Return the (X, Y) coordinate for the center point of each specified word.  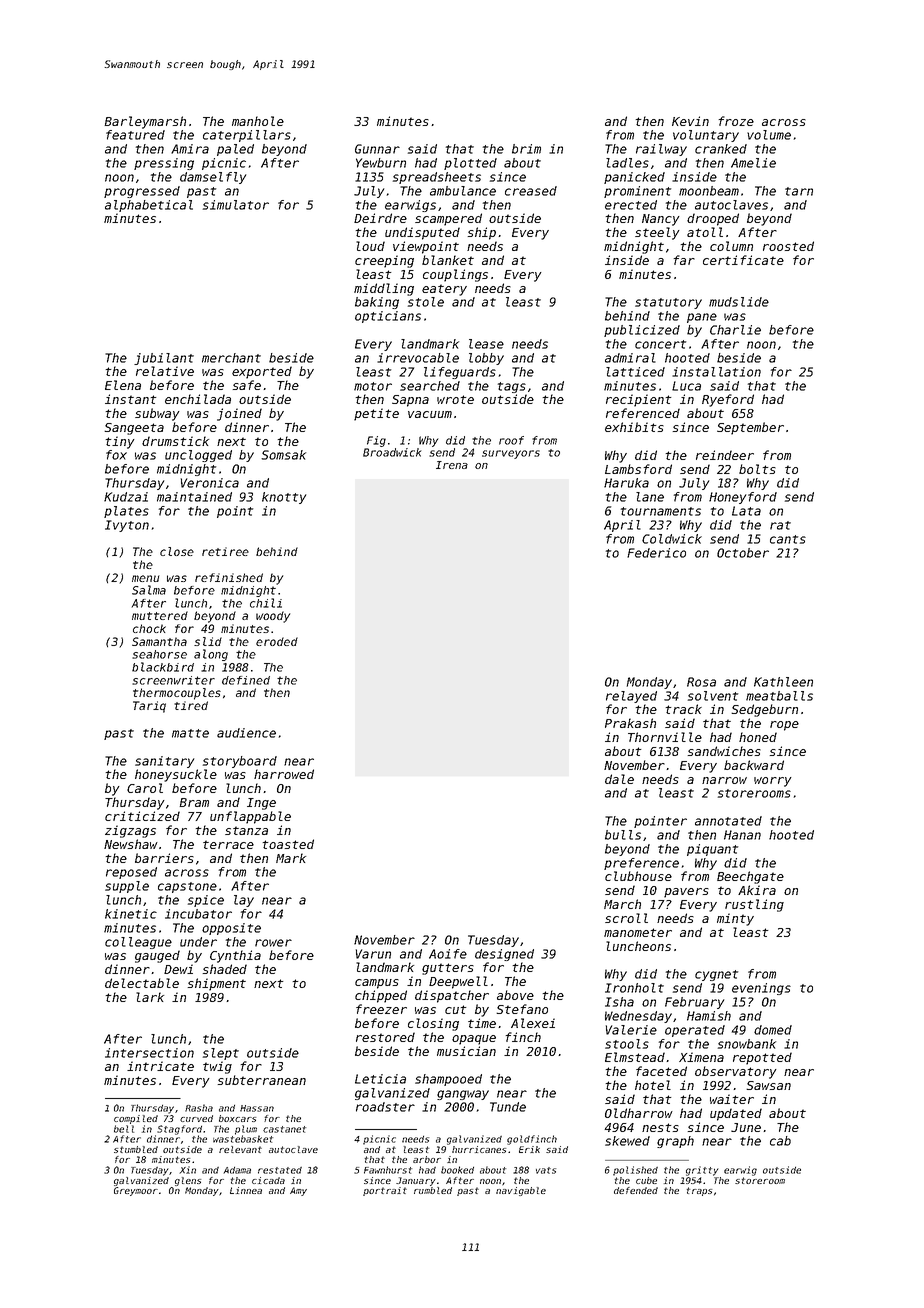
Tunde (508, 1107)
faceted (661, 1071)
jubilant (164, 359)
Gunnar (377, 149)
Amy (298, 1191)
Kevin (690, 121)
